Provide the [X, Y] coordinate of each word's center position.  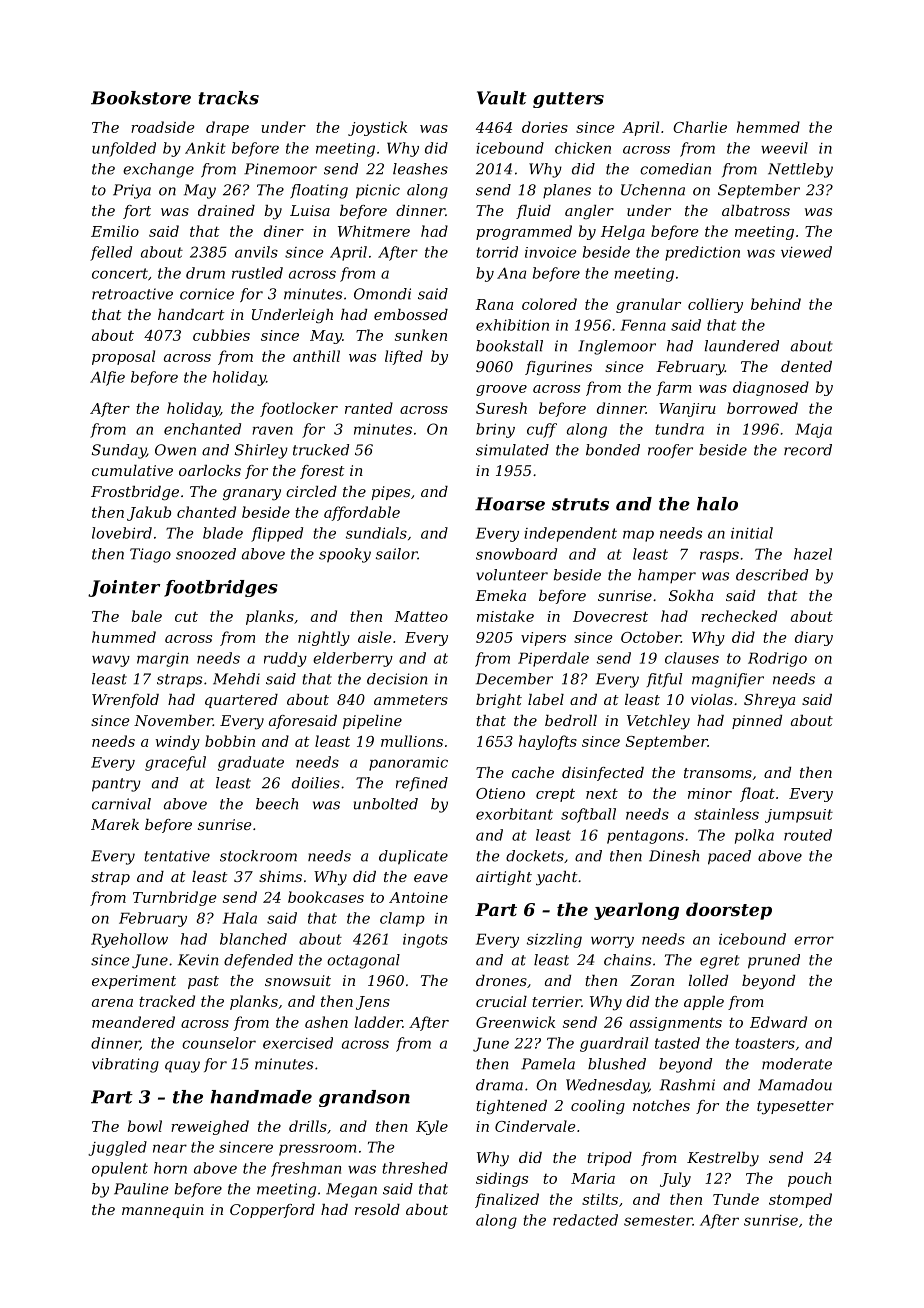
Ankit [205, 148]
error [814, 940]
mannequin [163, 1211]
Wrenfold [125, 701]
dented [806, 366]
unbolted [386, 804]
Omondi [382, 294]
